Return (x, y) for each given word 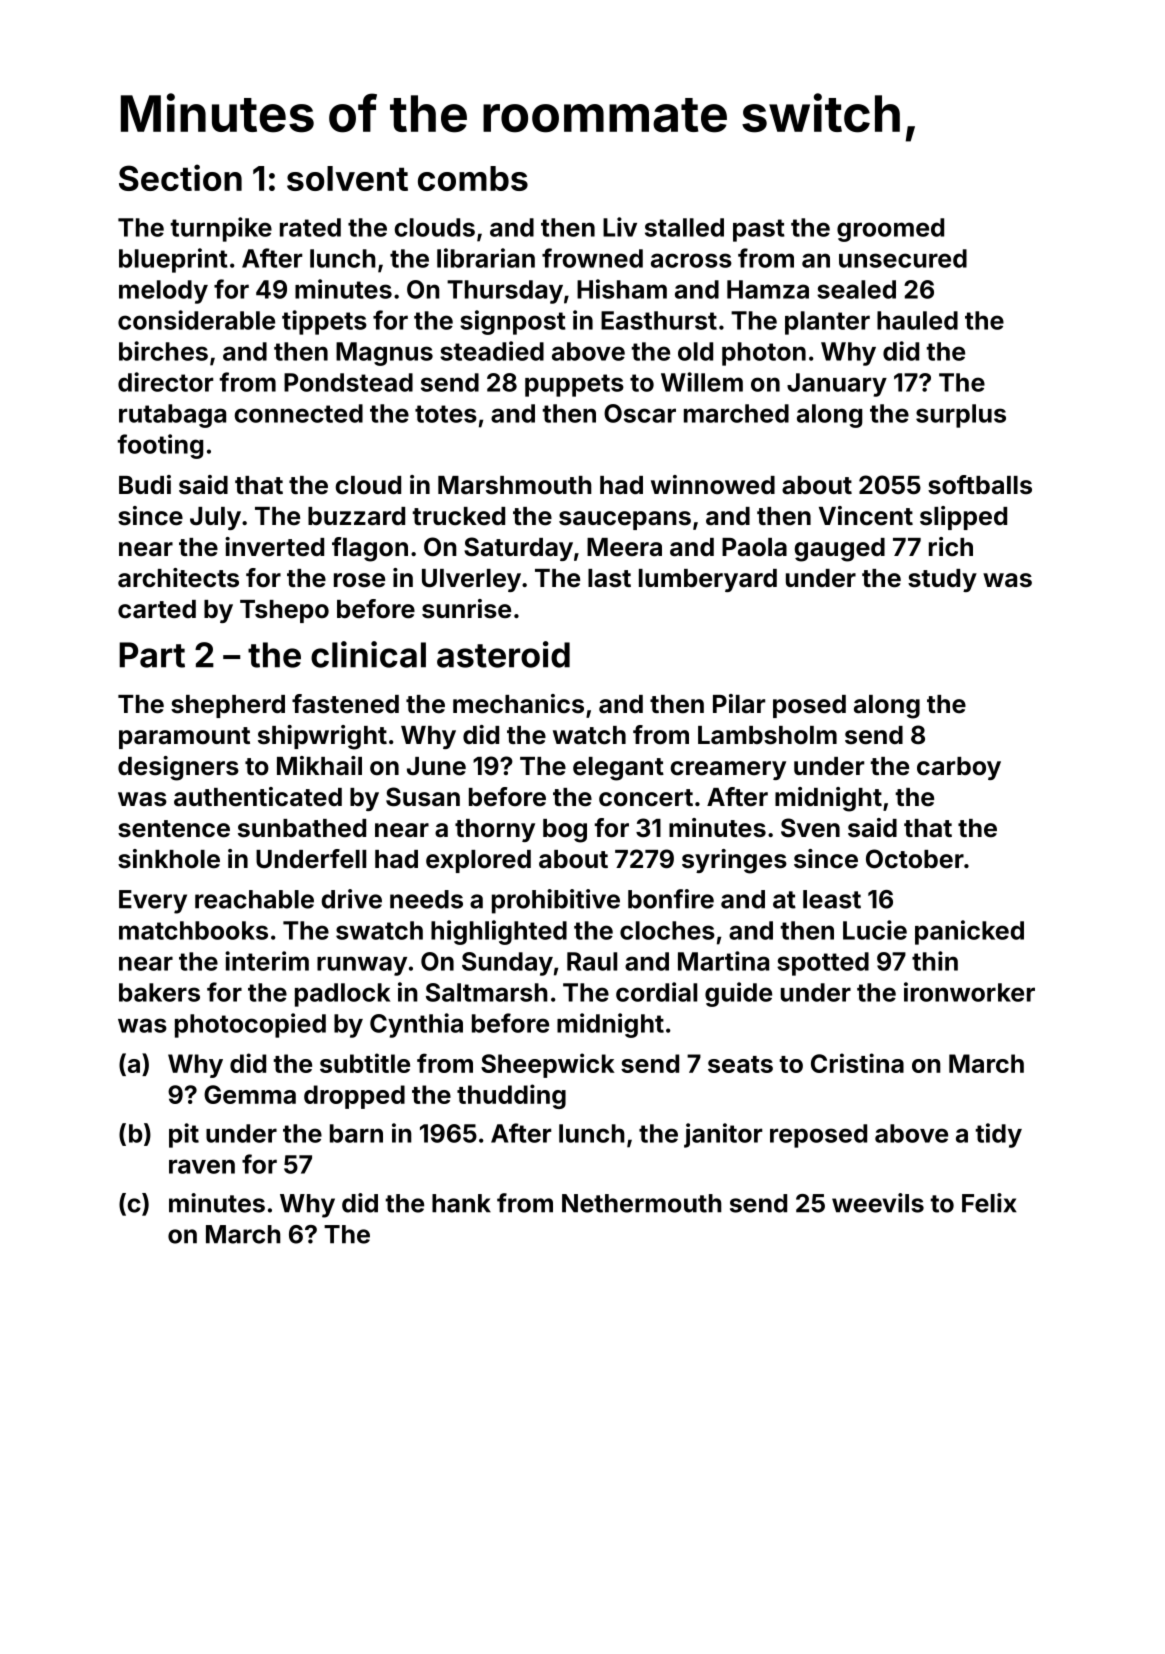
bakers (159, 992)
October (915, 859)
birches (163, 351)
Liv (620, 227)
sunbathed (302, 828)
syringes (734, 861)
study (942, 580)
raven (202, 1166)
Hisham (622, 289)
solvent (347, 178)
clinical (368, 654)
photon (764, 354)
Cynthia (416, 1025)
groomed (890, 230)
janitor (723, 1135)
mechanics (518, 704)
